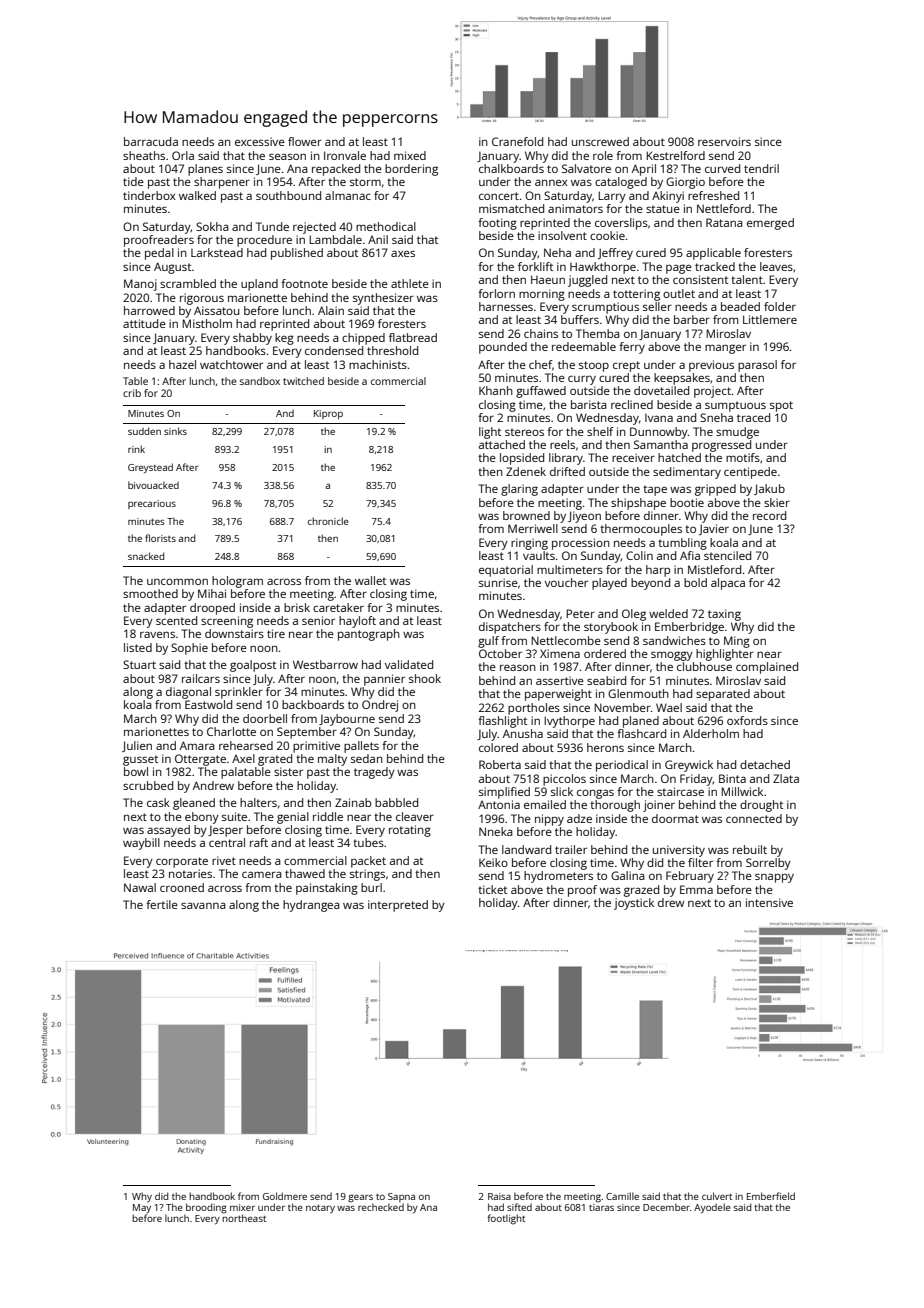 This document has width=924, height=1308. I want to click on northeast, so click(244, 1218).
